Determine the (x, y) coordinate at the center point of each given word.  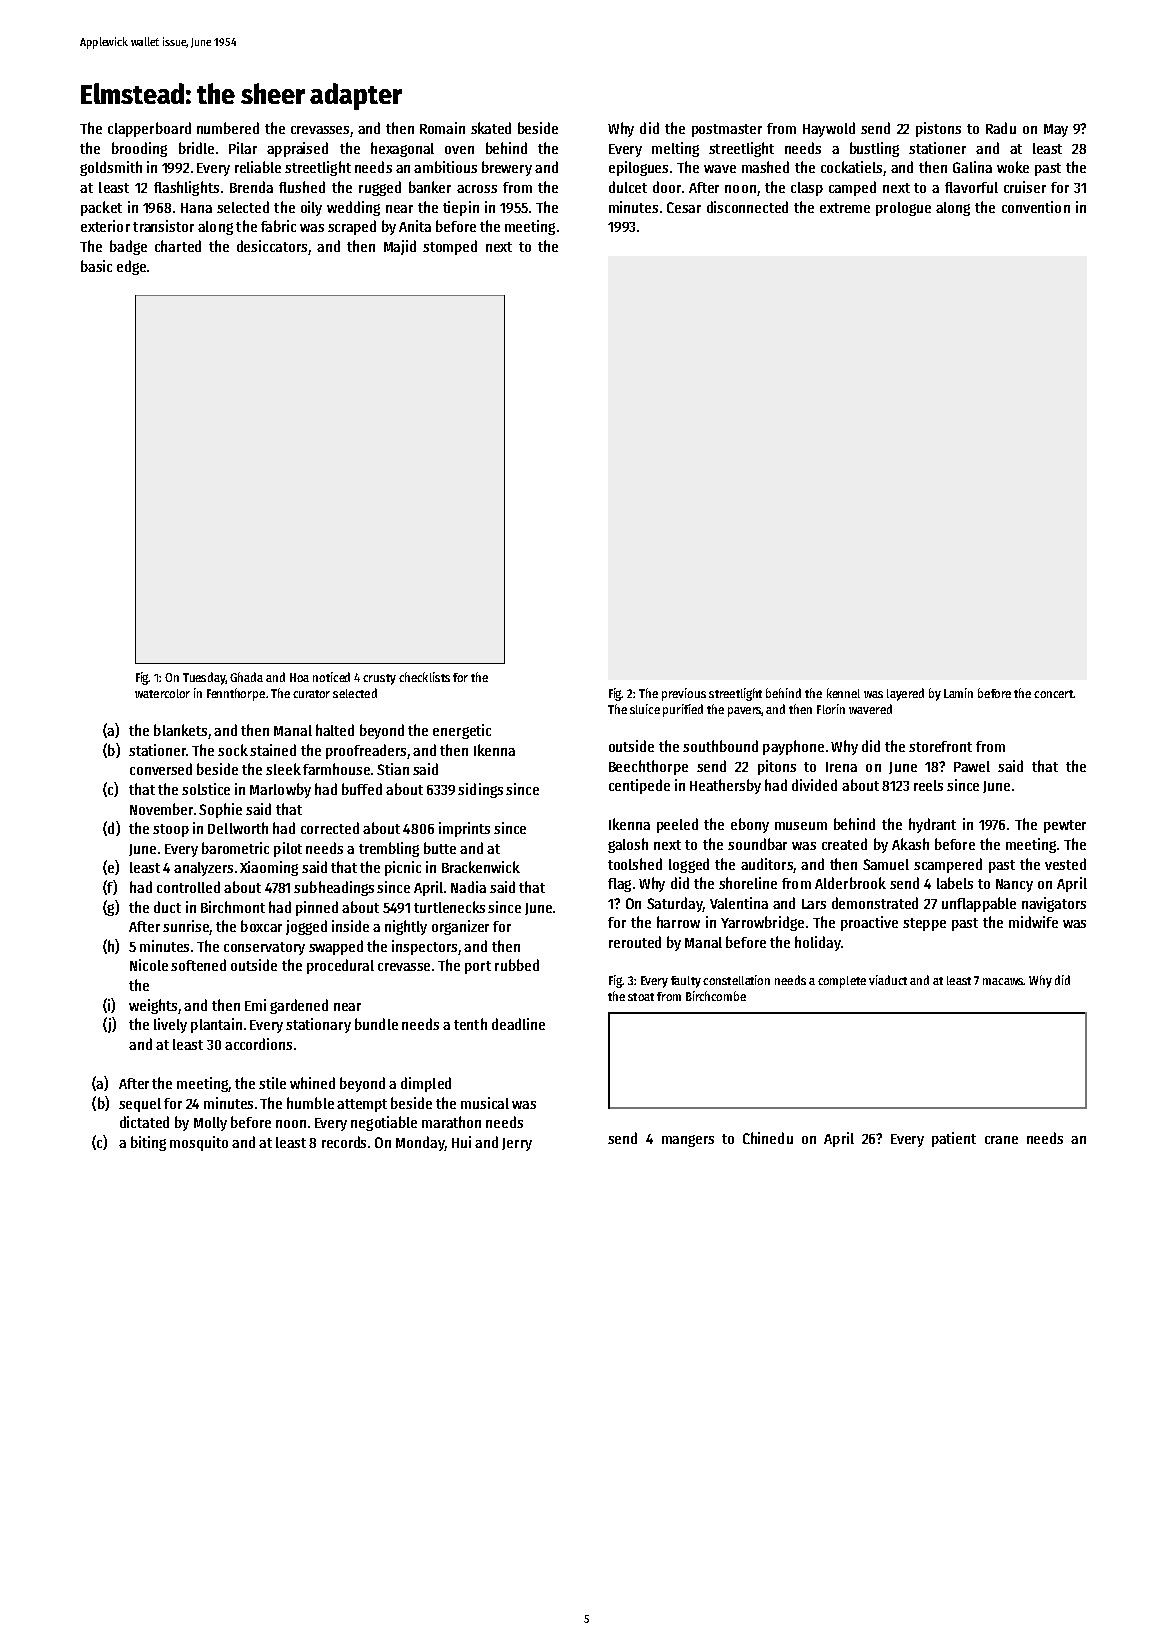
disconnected (747, 207)
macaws (1003, 981)
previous (684, 694)
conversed (161, 769)
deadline (518, 1024)
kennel (843, 693)
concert (1054, 694)
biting (148, 1143)
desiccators (272, 246)
